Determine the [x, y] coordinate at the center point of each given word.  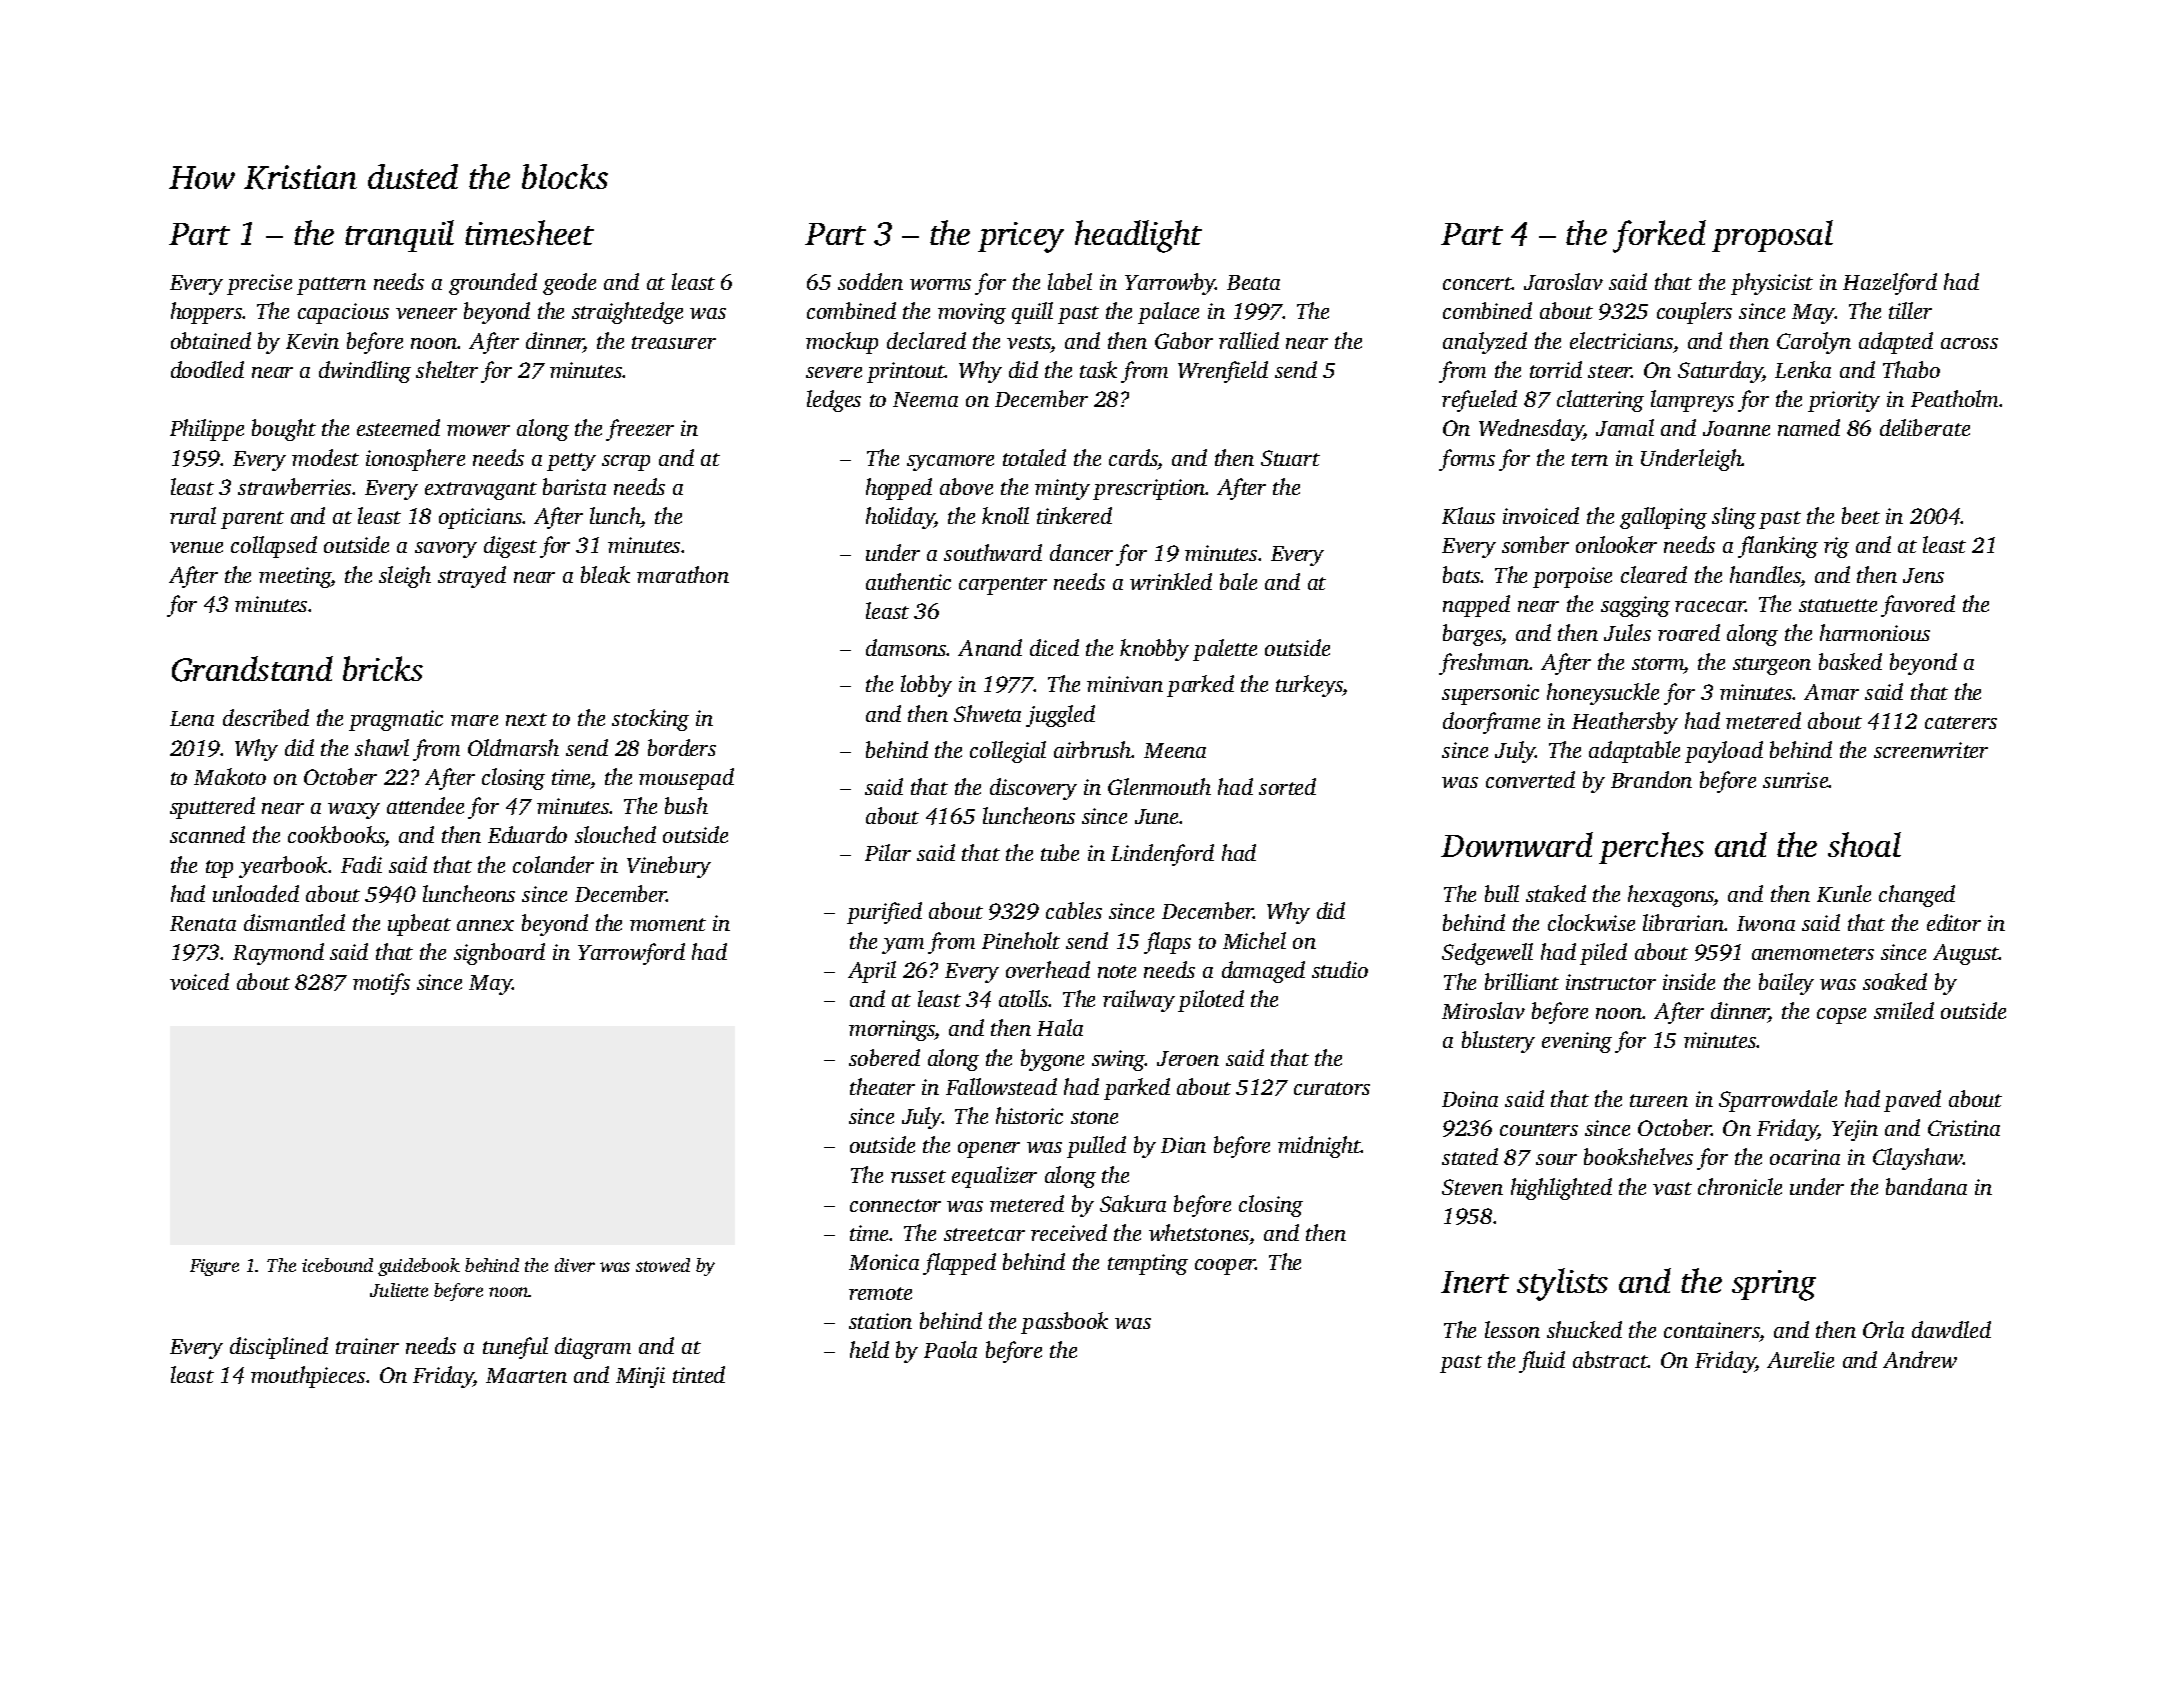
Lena [192, 718]
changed [1917, 896]
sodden [870, 281]
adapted [1896, 343]
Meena [1175, 750]
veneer [426, 313]
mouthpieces [308, 1377]
